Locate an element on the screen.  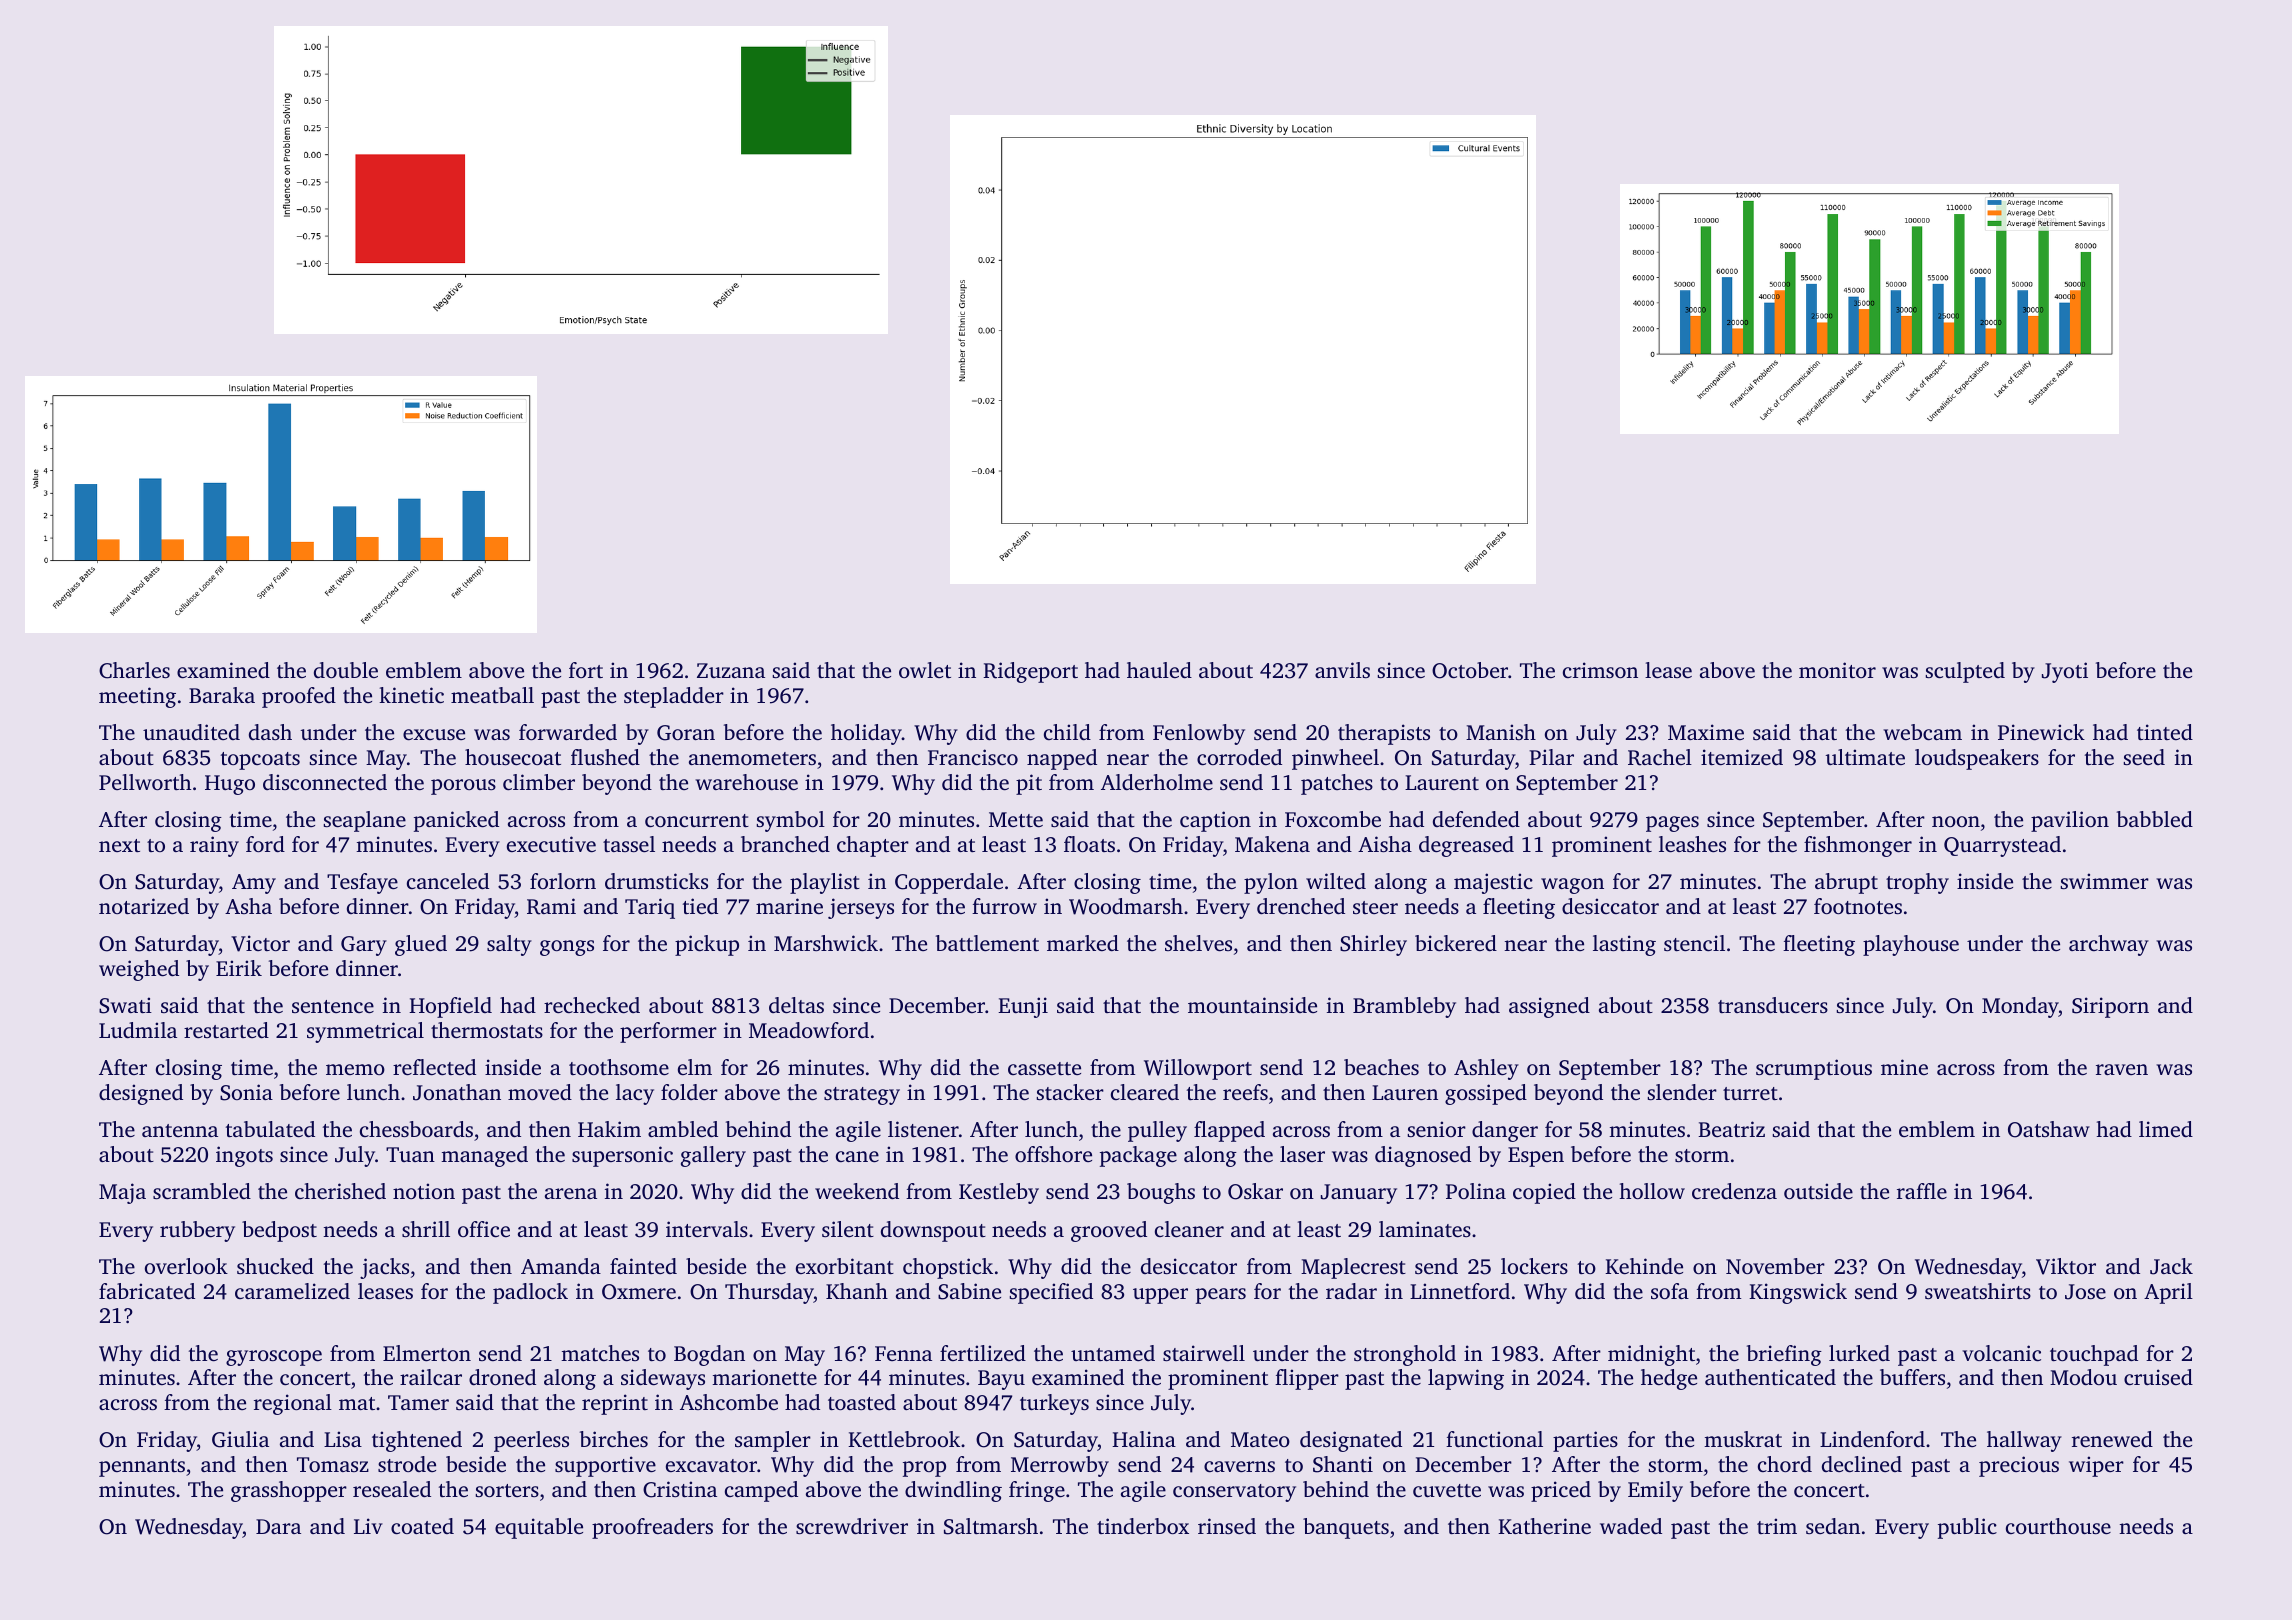
performer is located at coordinates (668, 1032).
